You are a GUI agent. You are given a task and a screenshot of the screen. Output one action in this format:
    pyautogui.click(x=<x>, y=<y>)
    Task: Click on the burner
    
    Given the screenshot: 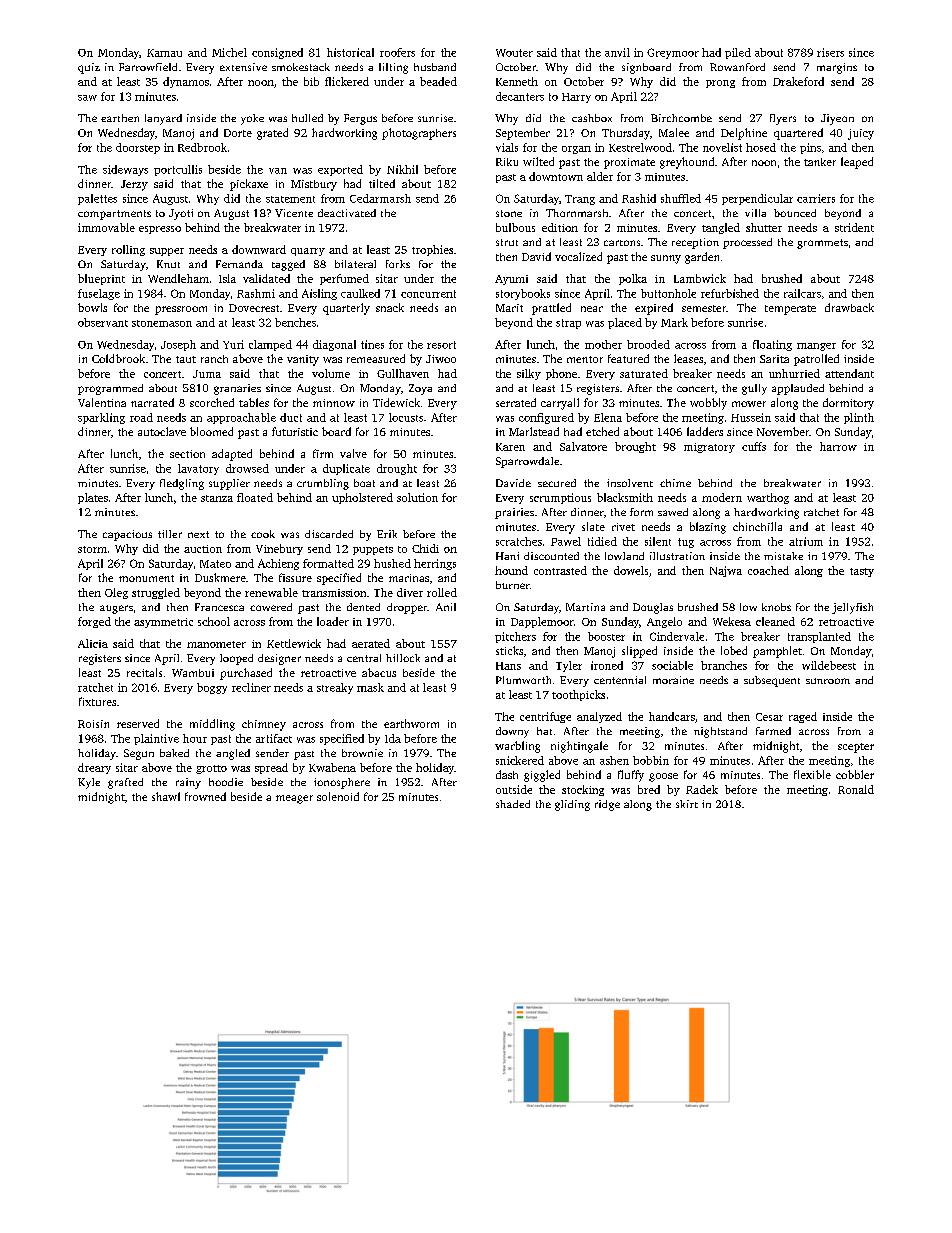 What is the action you would take?
    pyautogui.click(x=513, y=585)
